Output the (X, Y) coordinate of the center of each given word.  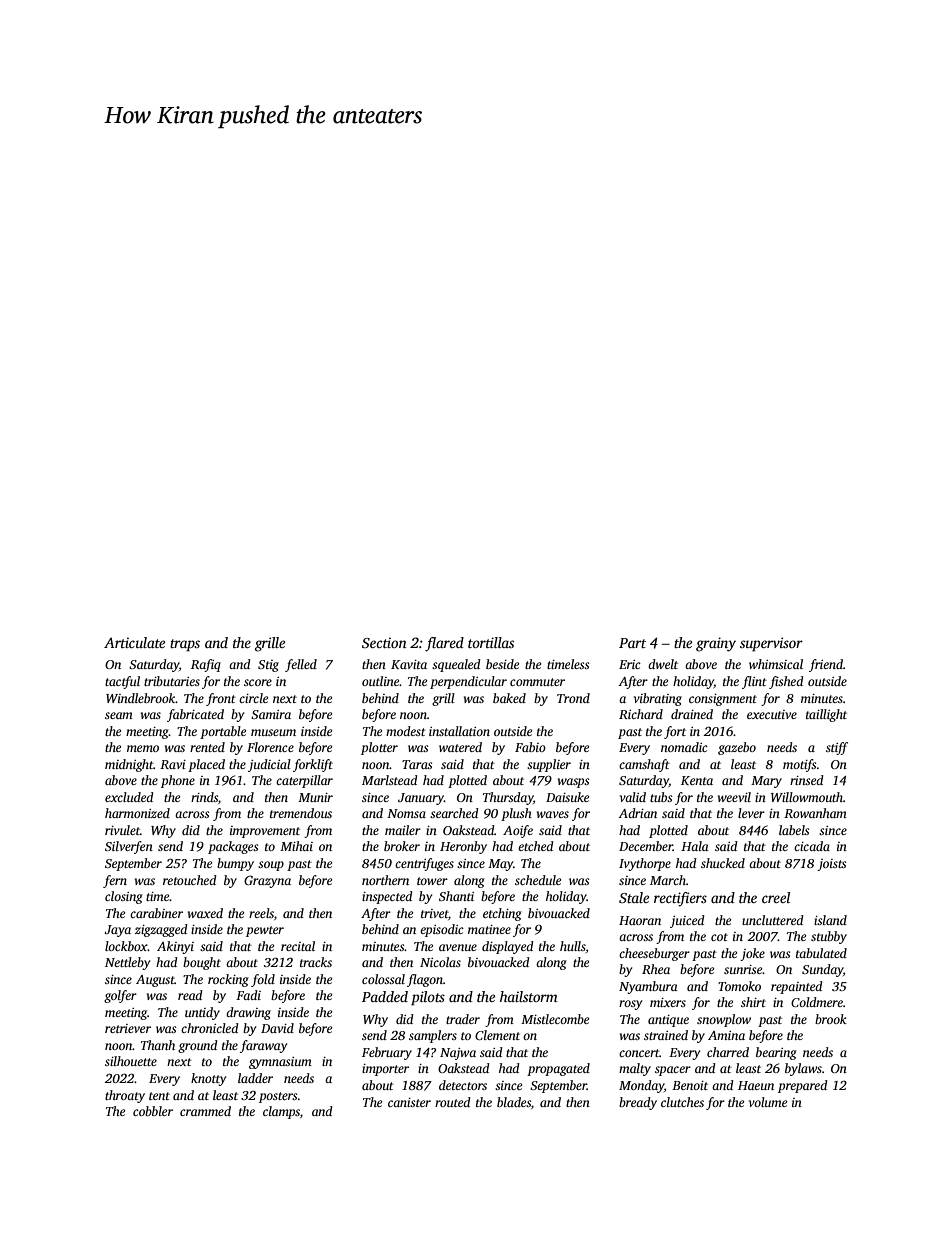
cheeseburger (654, 954)
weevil (734, 797)
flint (754, 682)
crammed (205, 1111)
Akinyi (175, 947)
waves (553, 814)
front (221, 699)
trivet (435, 914)
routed (453, 1102)
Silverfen (129, 847)
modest (406, 731)
